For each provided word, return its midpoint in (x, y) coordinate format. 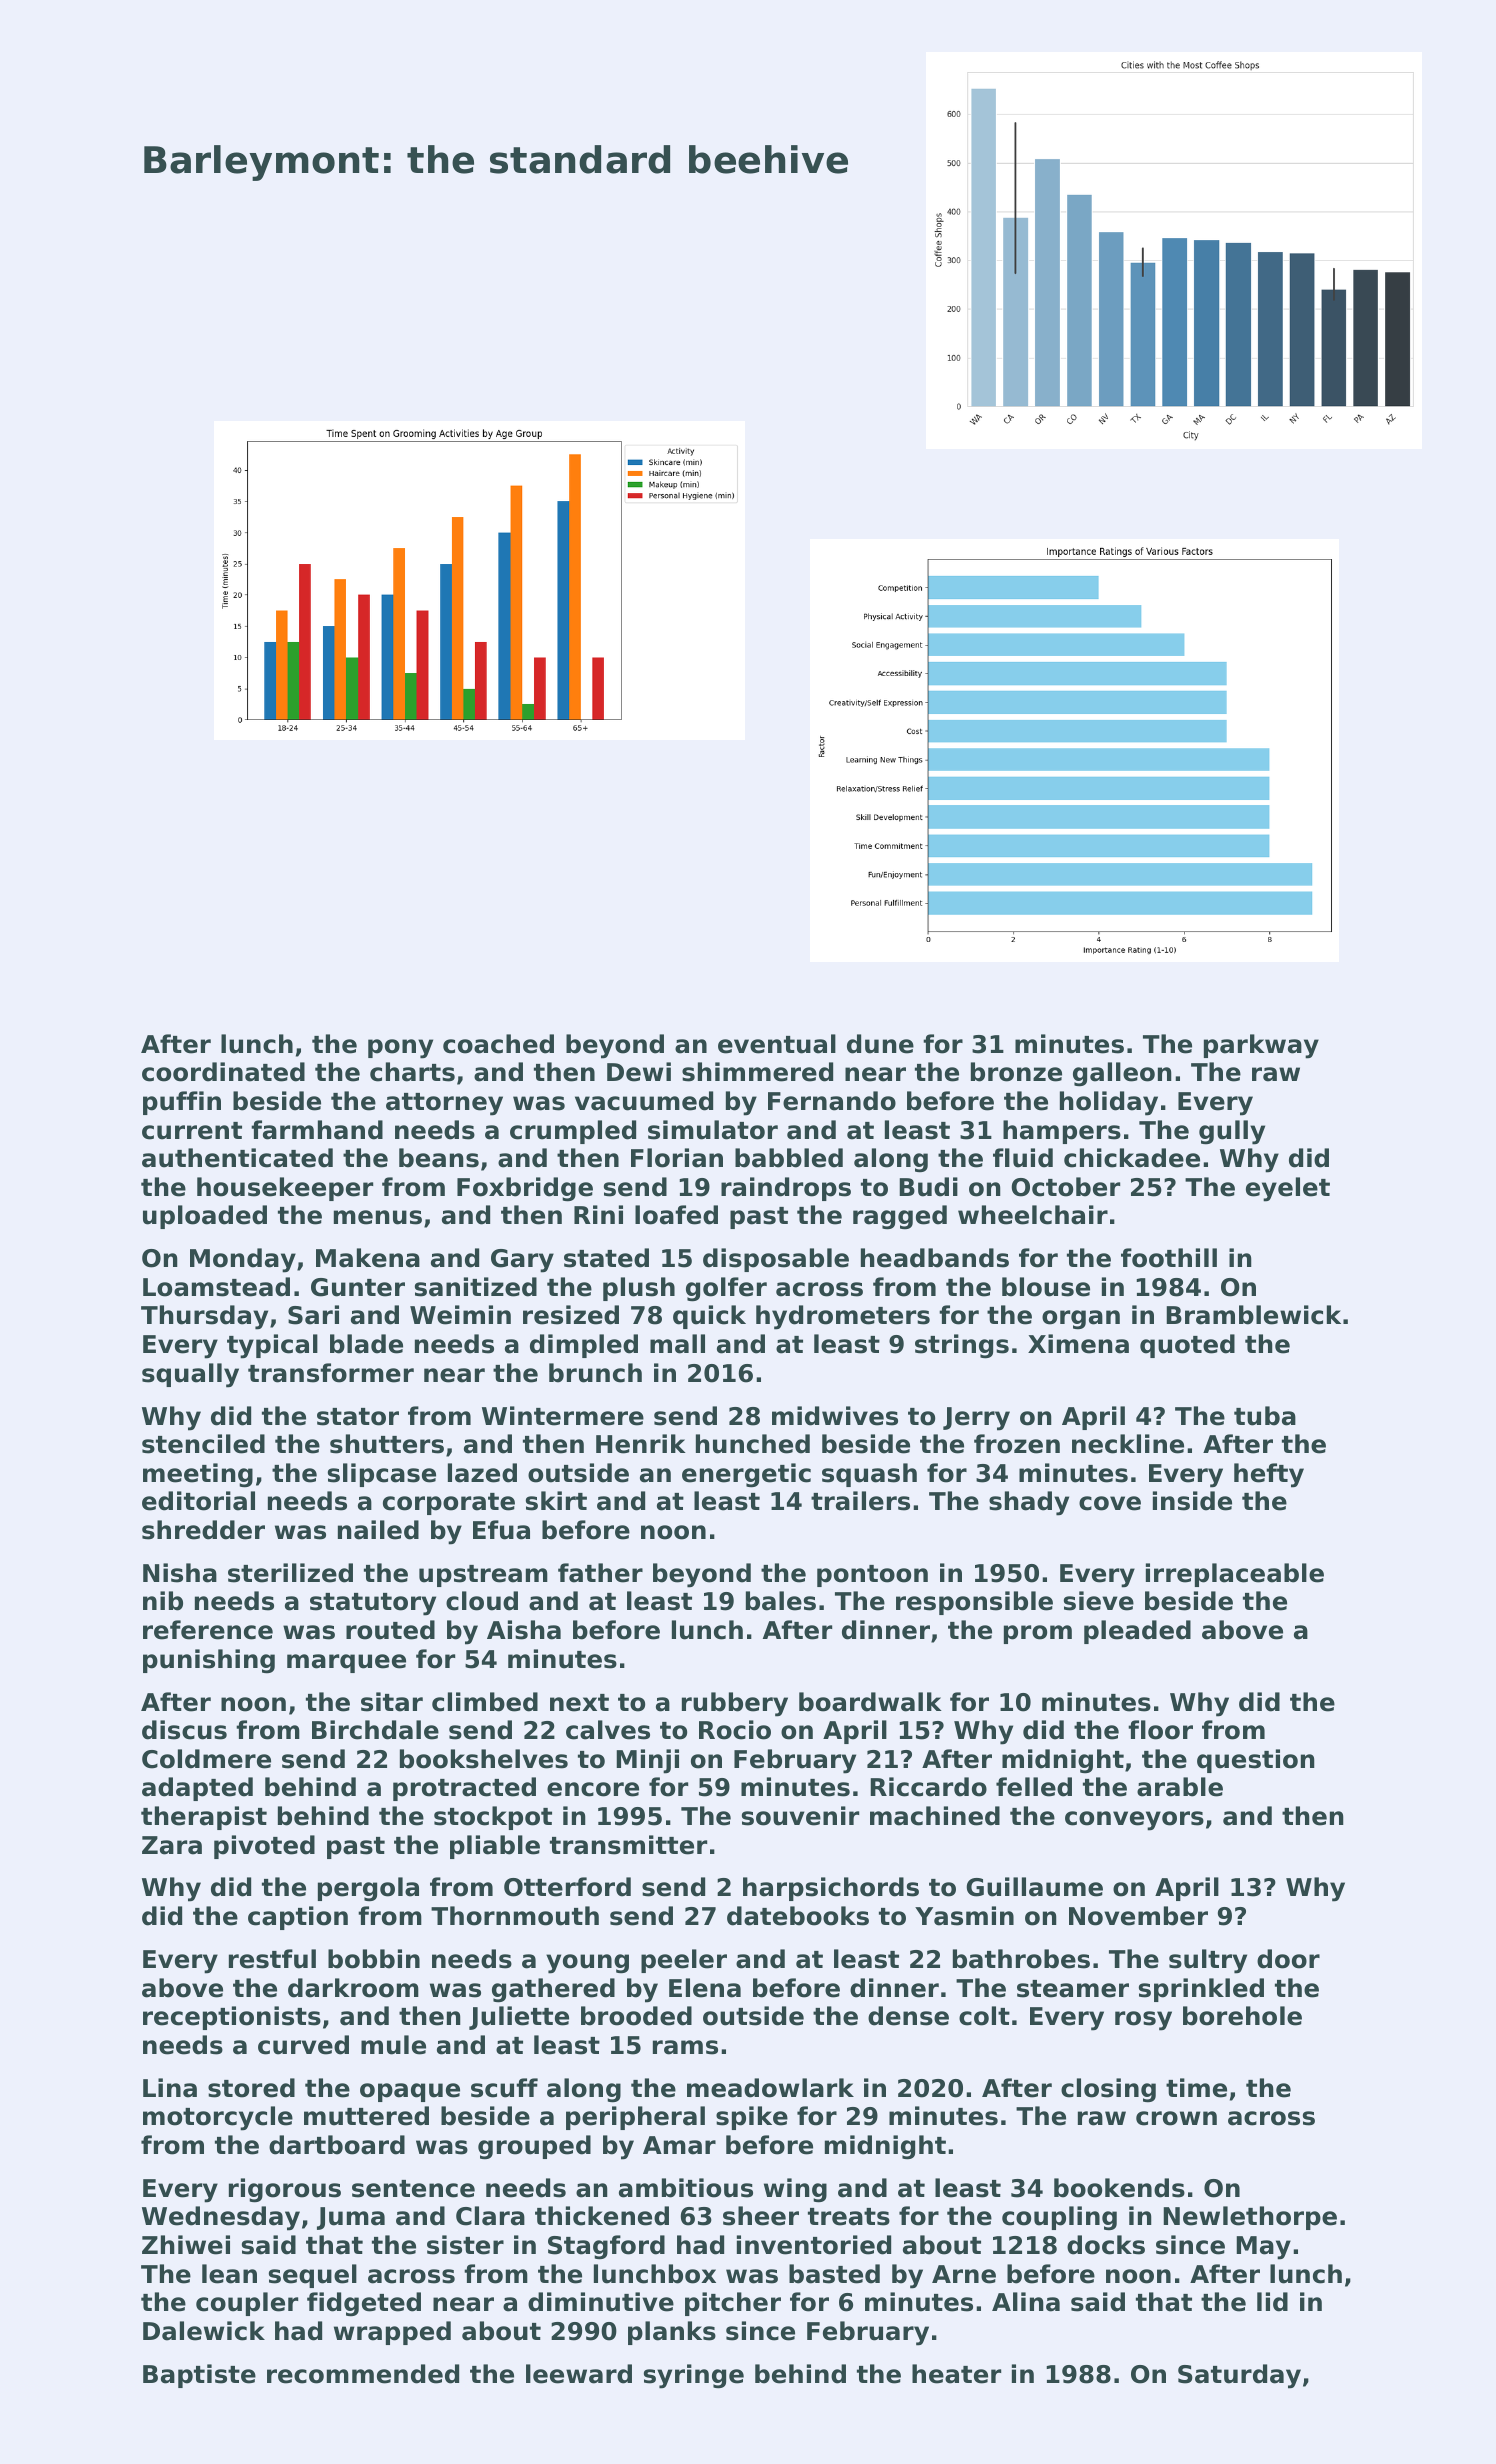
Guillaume (1034, 1887)
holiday (1109, 1103)
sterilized (290, 1573)
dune (880, 1044)
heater (956, 2374)
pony (400, 1049)
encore (593, 1789)
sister (465, 2245)
